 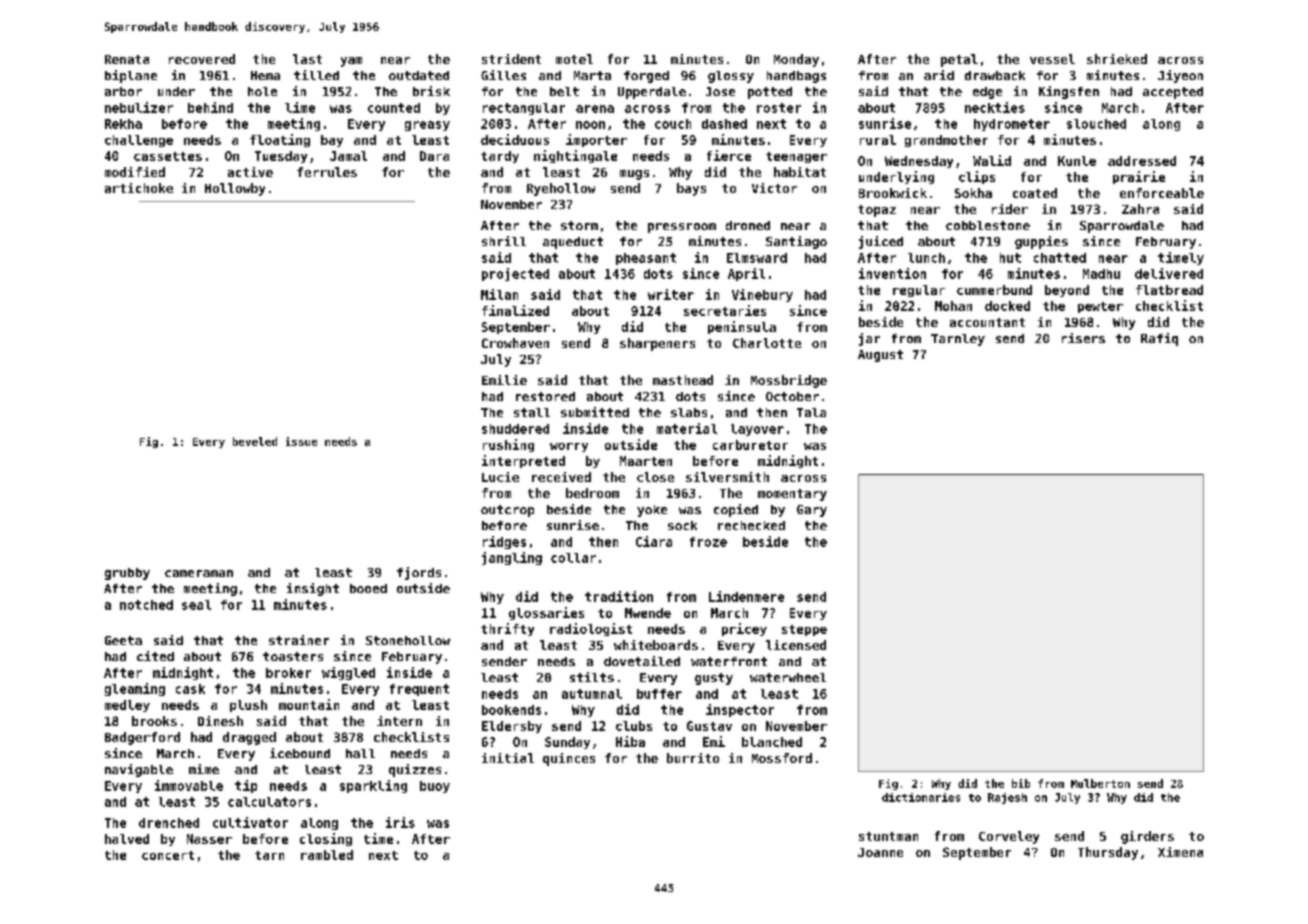 What do you see at coordinates (796, 60) in the screenshot?
I see `Monday` at bounding box center [796, 60].
